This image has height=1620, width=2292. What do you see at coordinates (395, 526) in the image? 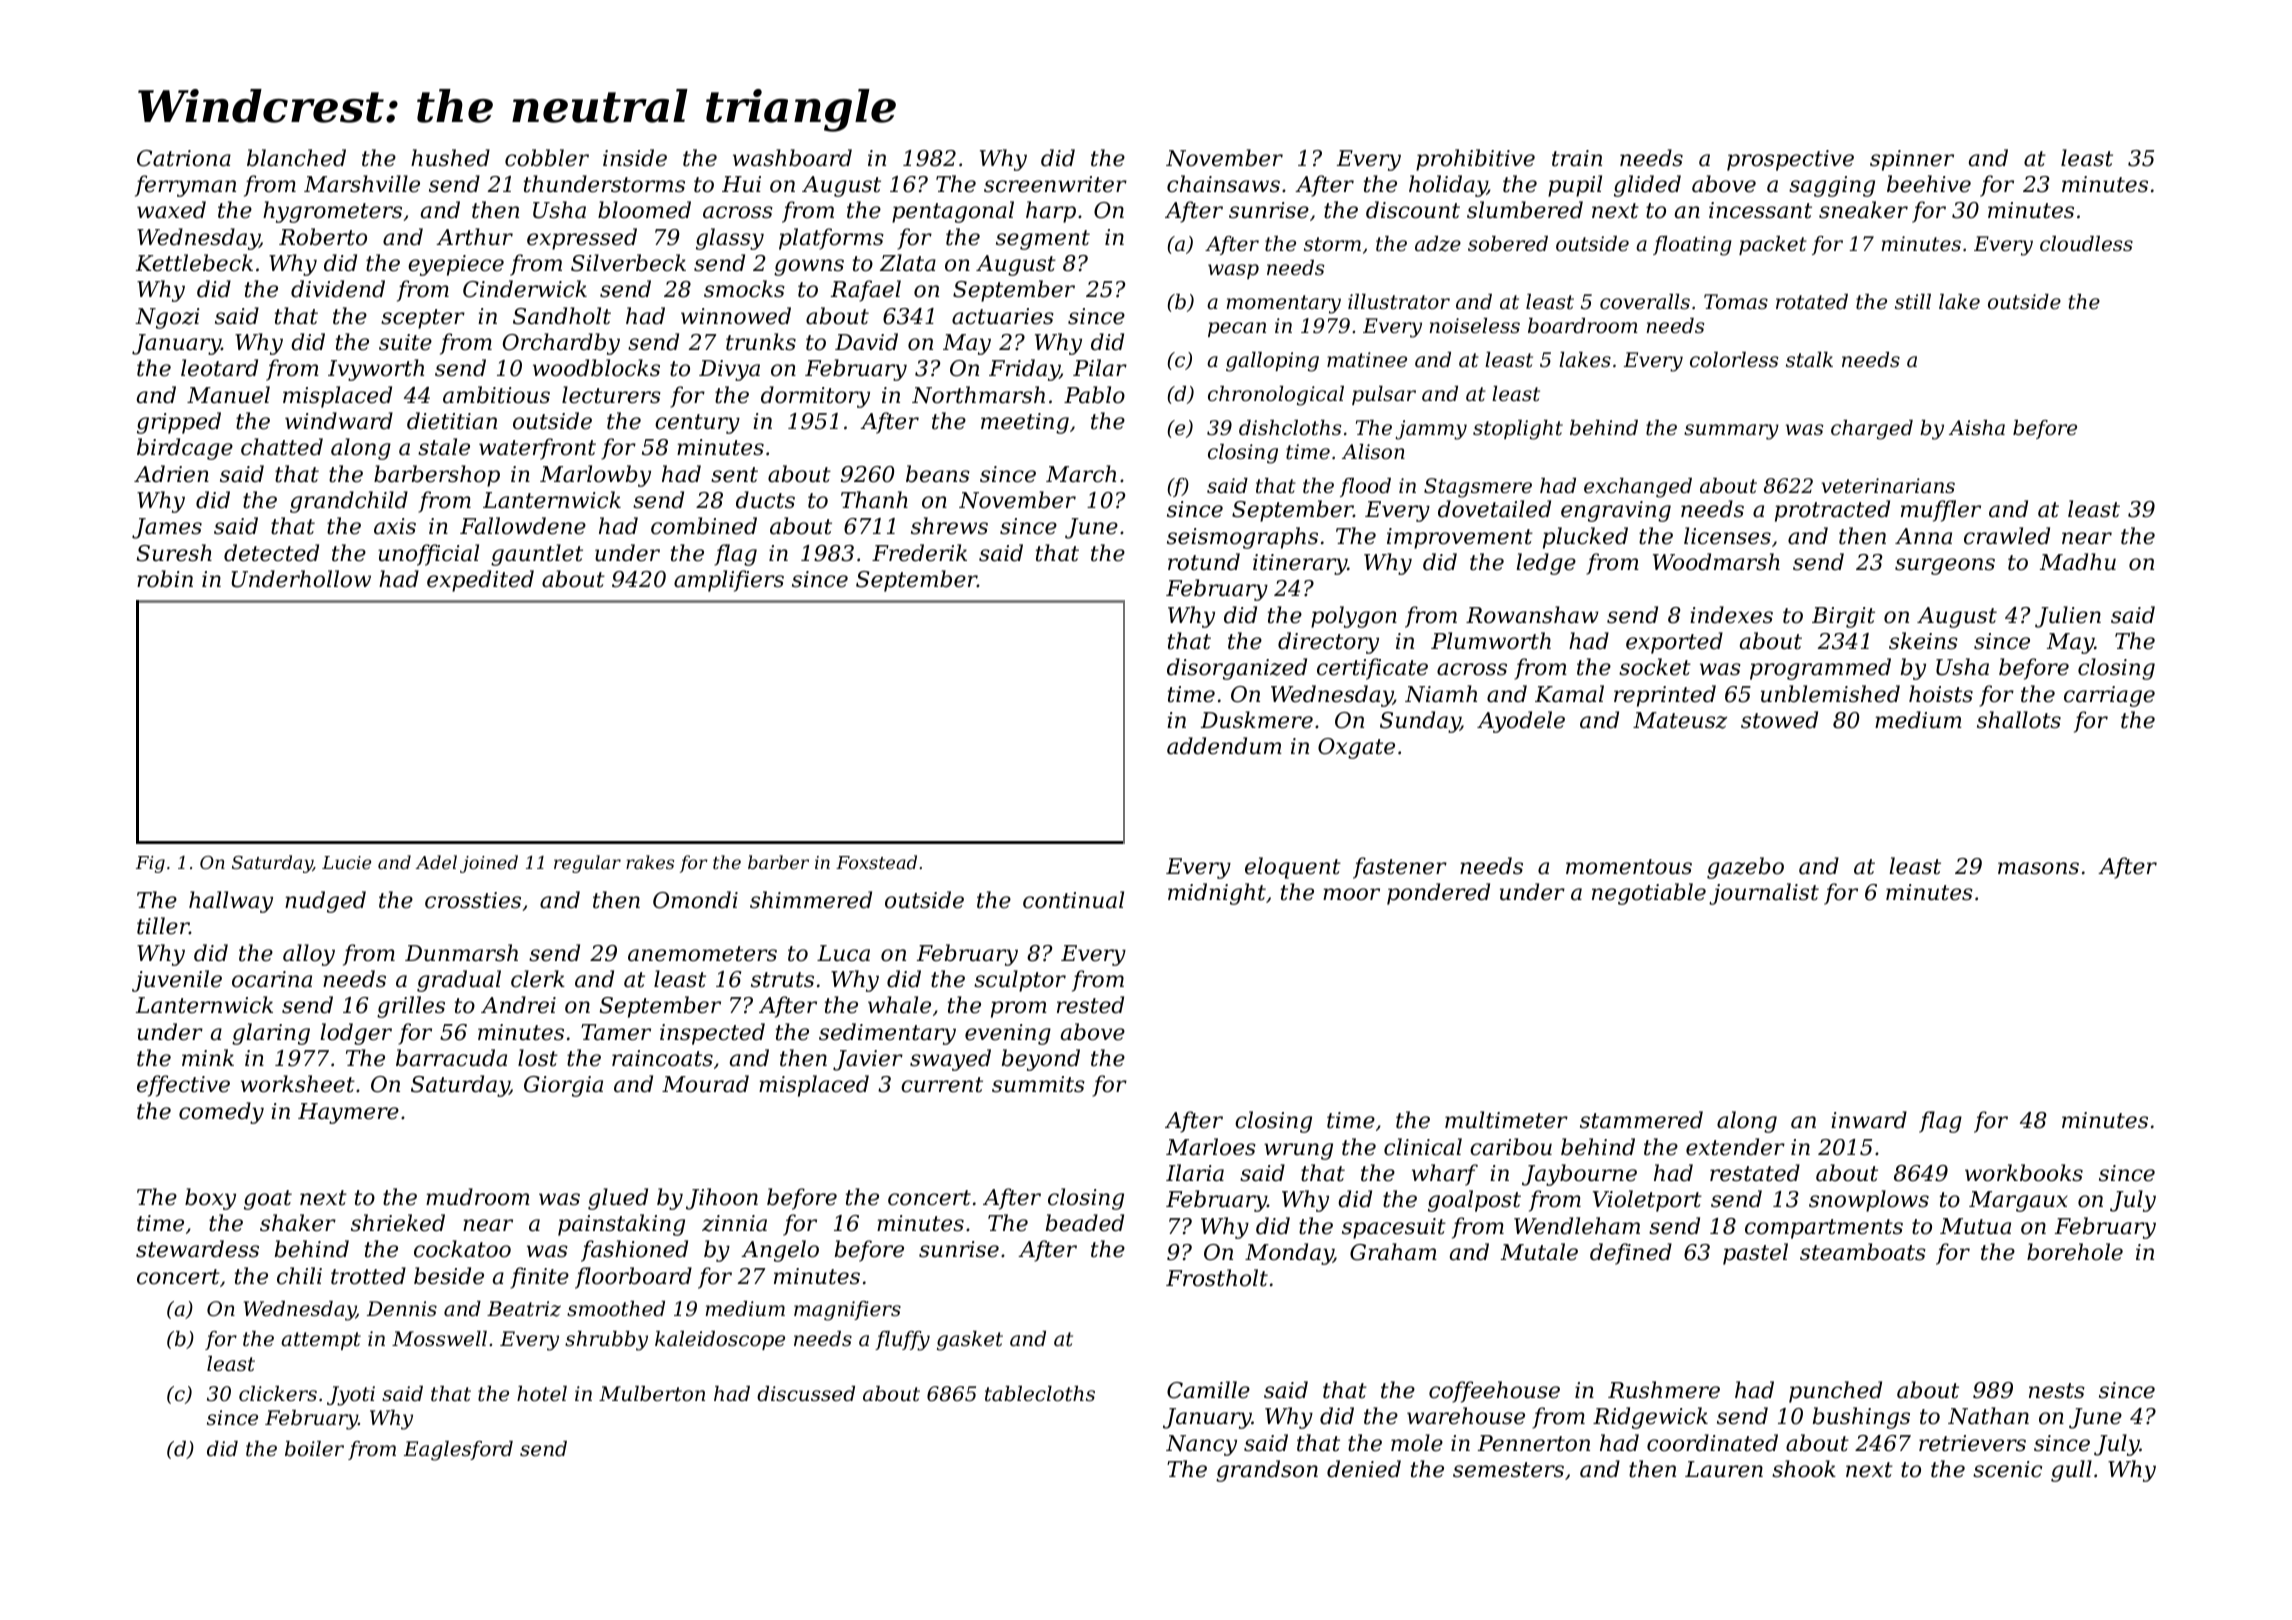
I see `axis` at bounding box center [395, 526].
